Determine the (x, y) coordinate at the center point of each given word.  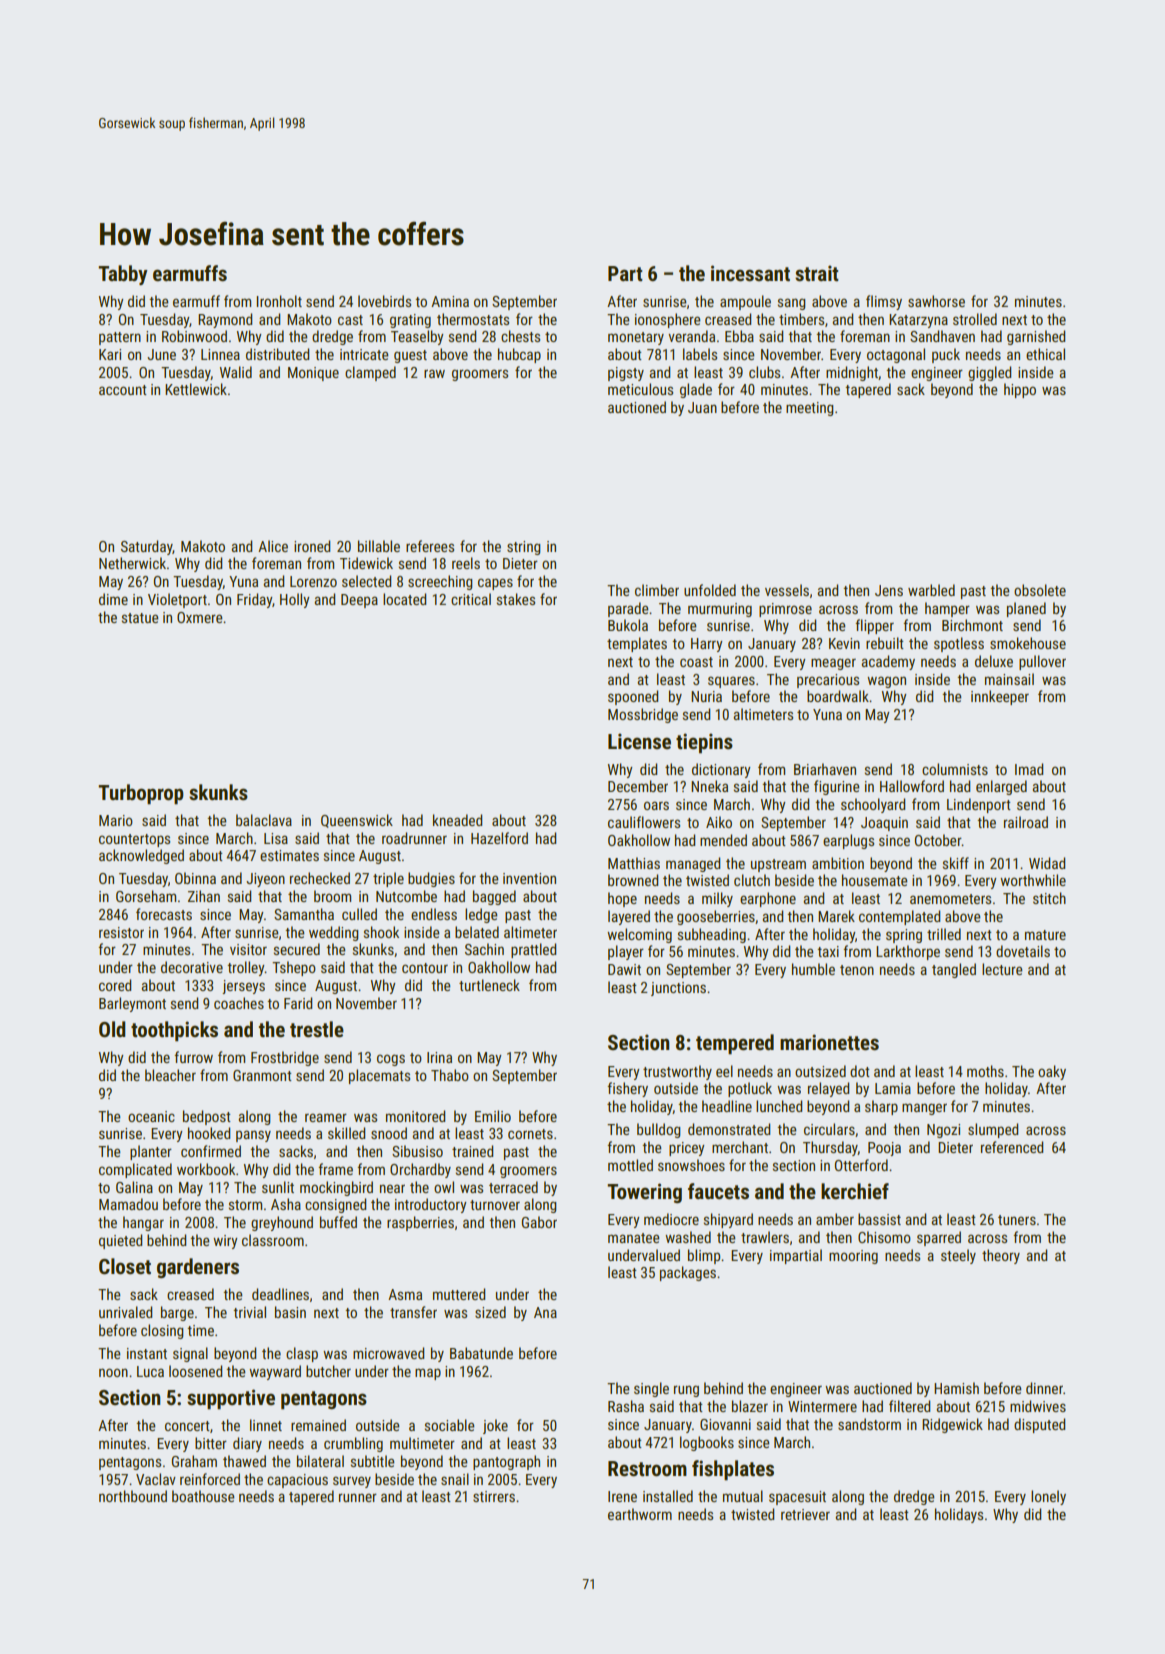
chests (520, 336)
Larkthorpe (908, 952)
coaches (239, 1003)
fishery (627, 1089)
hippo (1020, 390)
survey (352, 1482)
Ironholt (279, 301)
